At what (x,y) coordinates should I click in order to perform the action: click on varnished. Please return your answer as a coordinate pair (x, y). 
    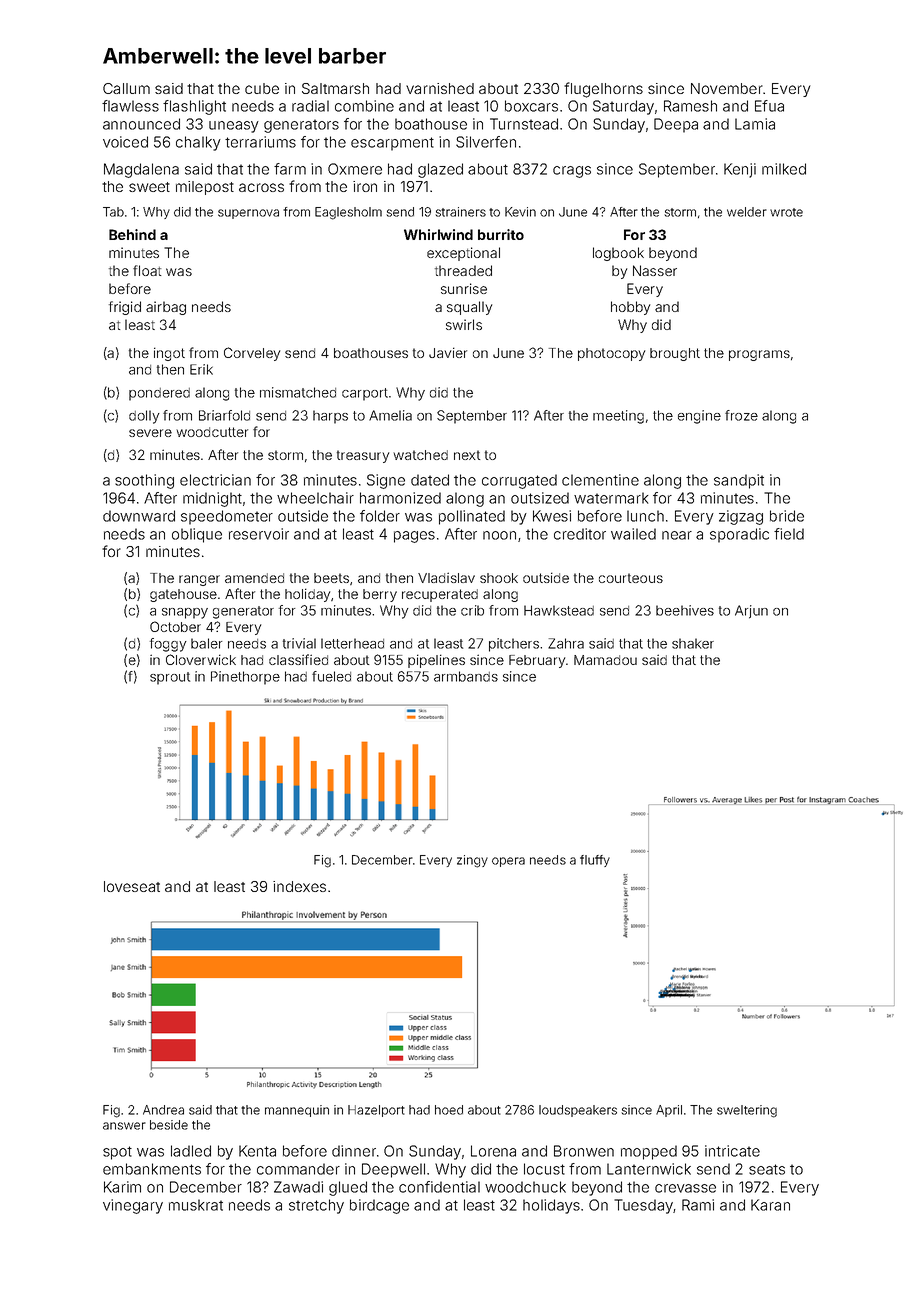
    Looking at the image, I should click on (440, 88).
